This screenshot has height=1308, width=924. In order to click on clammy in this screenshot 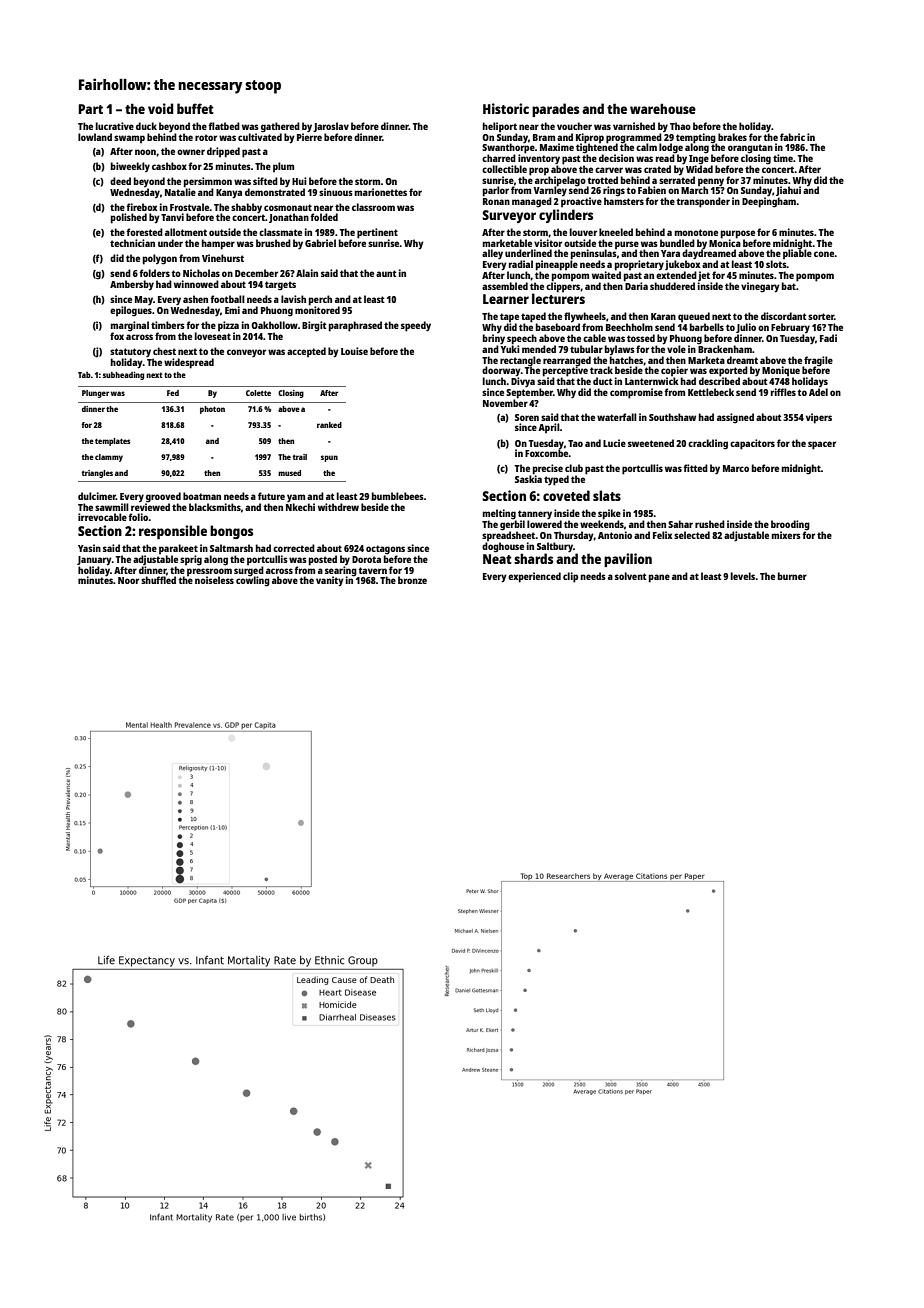, I will do `click(109, 458)`.
